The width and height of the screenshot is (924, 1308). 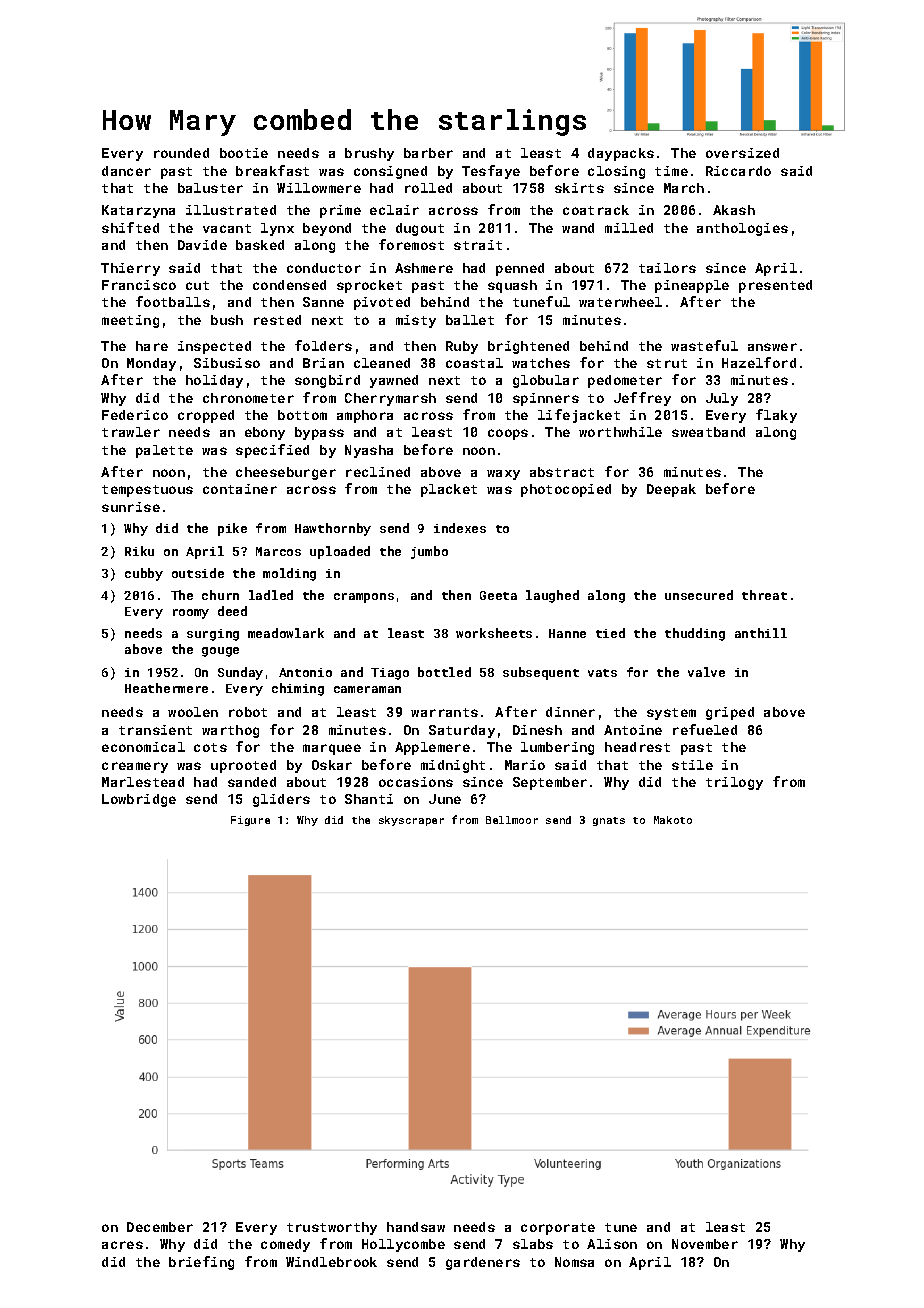 I want to click on Katarzyna, so click(x=138, y=211).
